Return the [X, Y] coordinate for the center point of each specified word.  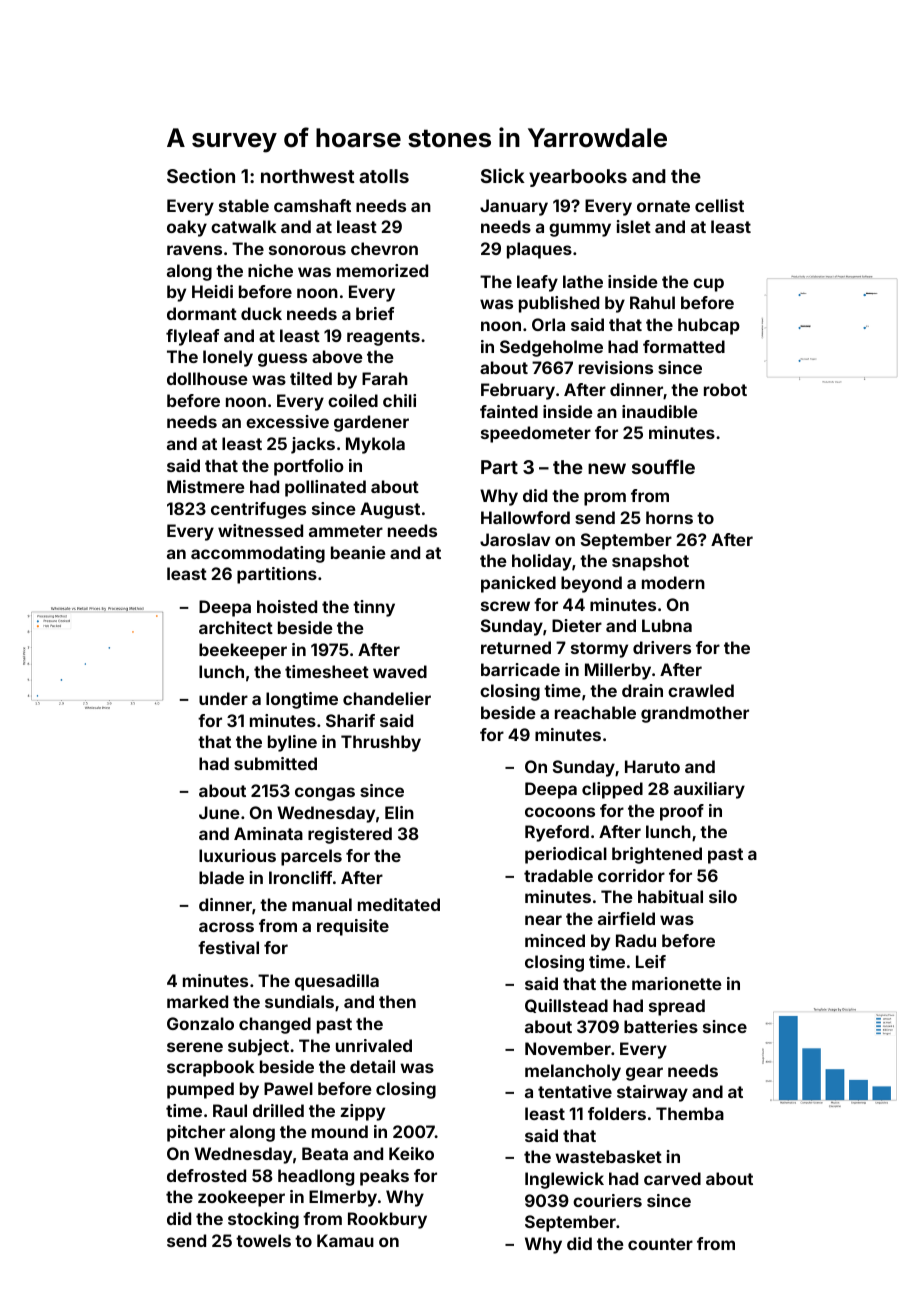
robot [725, 389]
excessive [287, 421]
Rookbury [387, 1220]
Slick [503, 175]
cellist [719, 205]
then [397, 1001]
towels [263, 1240]
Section [201, 175]
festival [228, 947]
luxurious [237, 855]
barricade [520, 669]
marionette [677, 983]
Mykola [375, 445]
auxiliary [709, 790]
